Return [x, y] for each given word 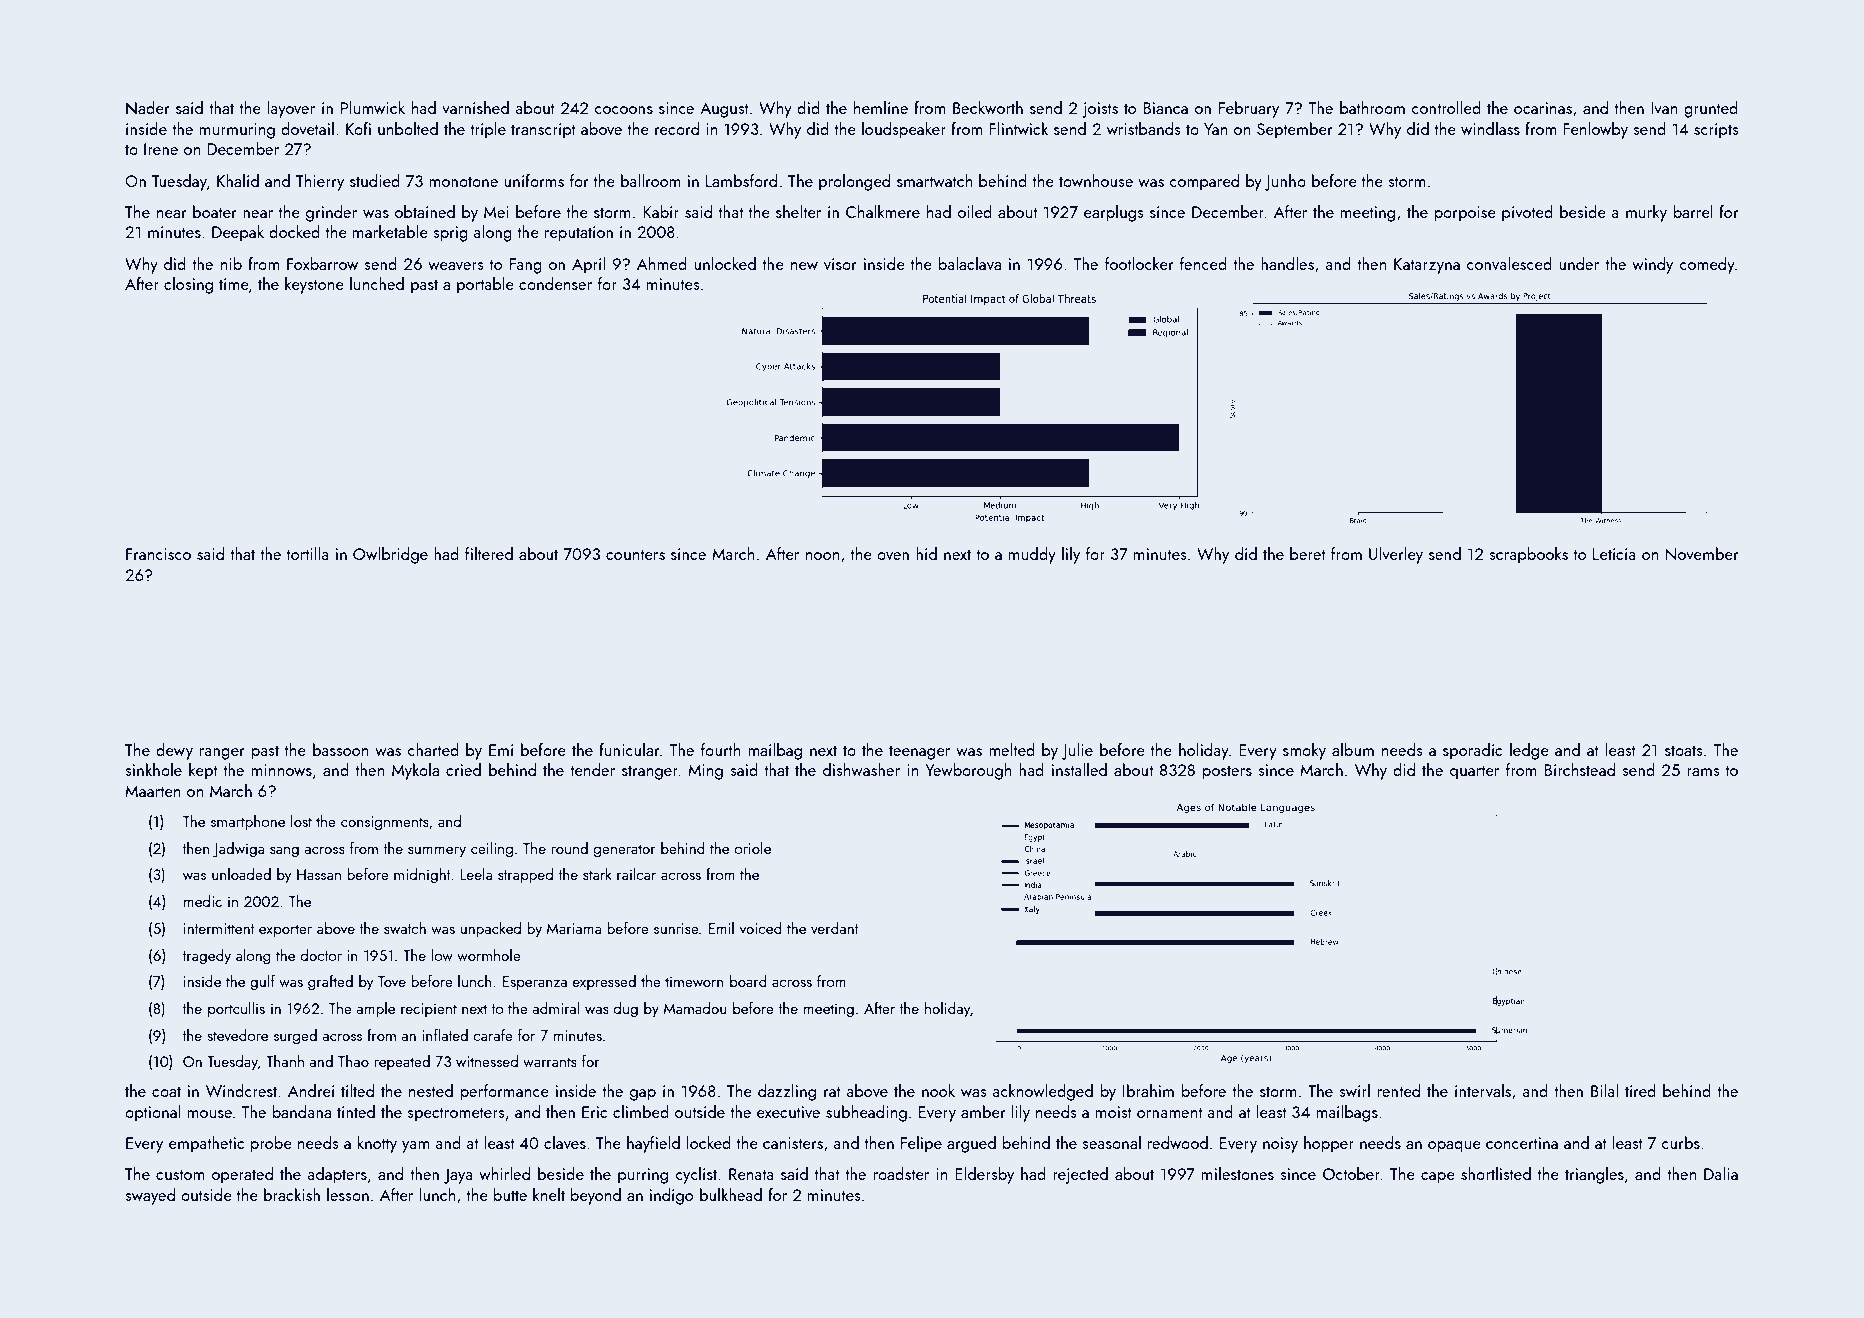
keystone [314, 285]
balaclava [969, 263]
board [748, 981]
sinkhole [153, 769]
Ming [705, 772]
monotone [463, 181]
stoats [1683, 750]
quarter [1474, 772]
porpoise [1465, 214]
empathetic [206, 1144]
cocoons [624, 110]
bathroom [1372, 107]
